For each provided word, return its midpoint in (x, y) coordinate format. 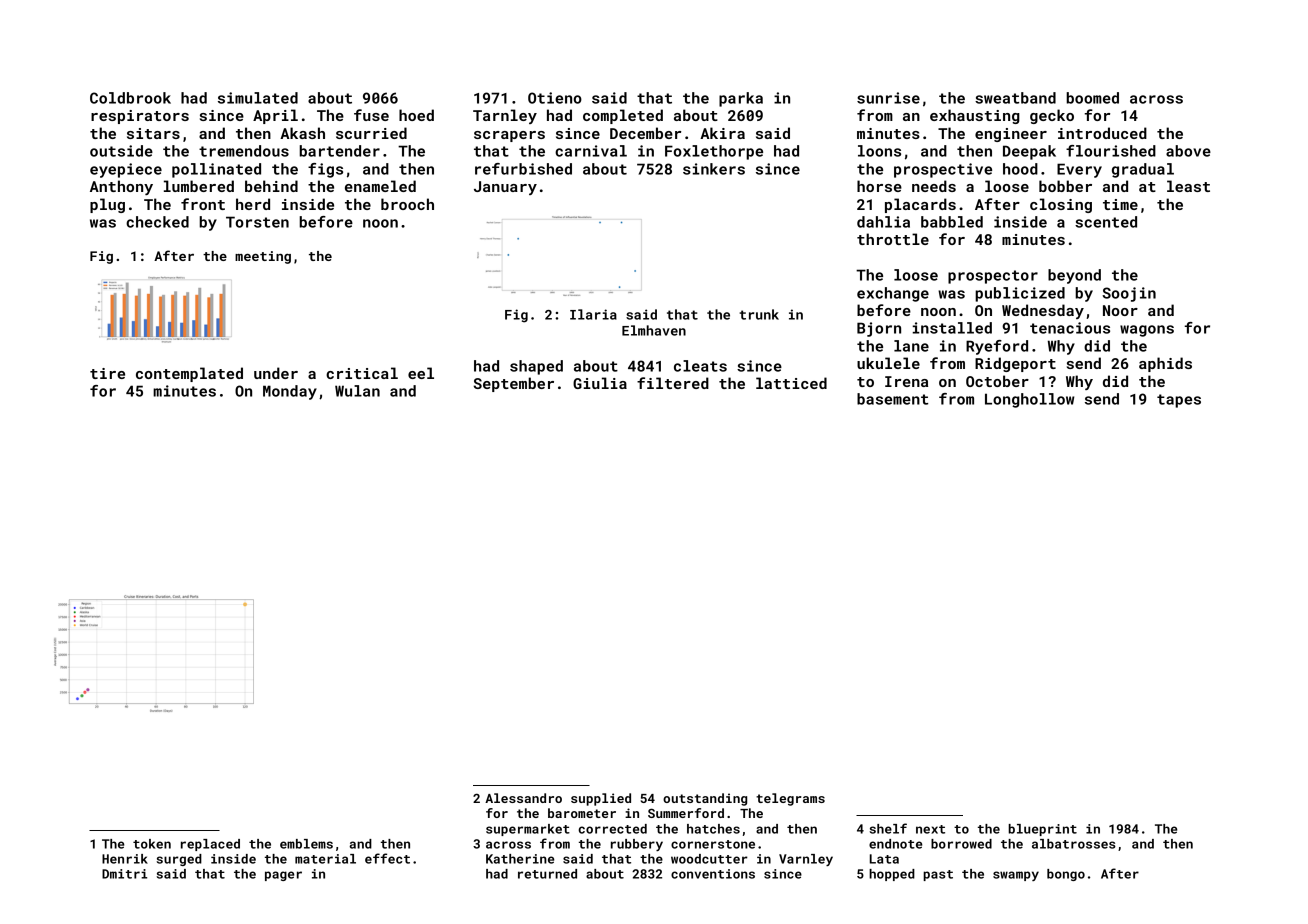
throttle (893, 239)
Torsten (257, 222)
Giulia (600, 383)
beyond (1074, 276)
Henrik (125, 859)
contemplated (189, 374)
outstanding (705, 799)
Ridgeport (1015, 364)
